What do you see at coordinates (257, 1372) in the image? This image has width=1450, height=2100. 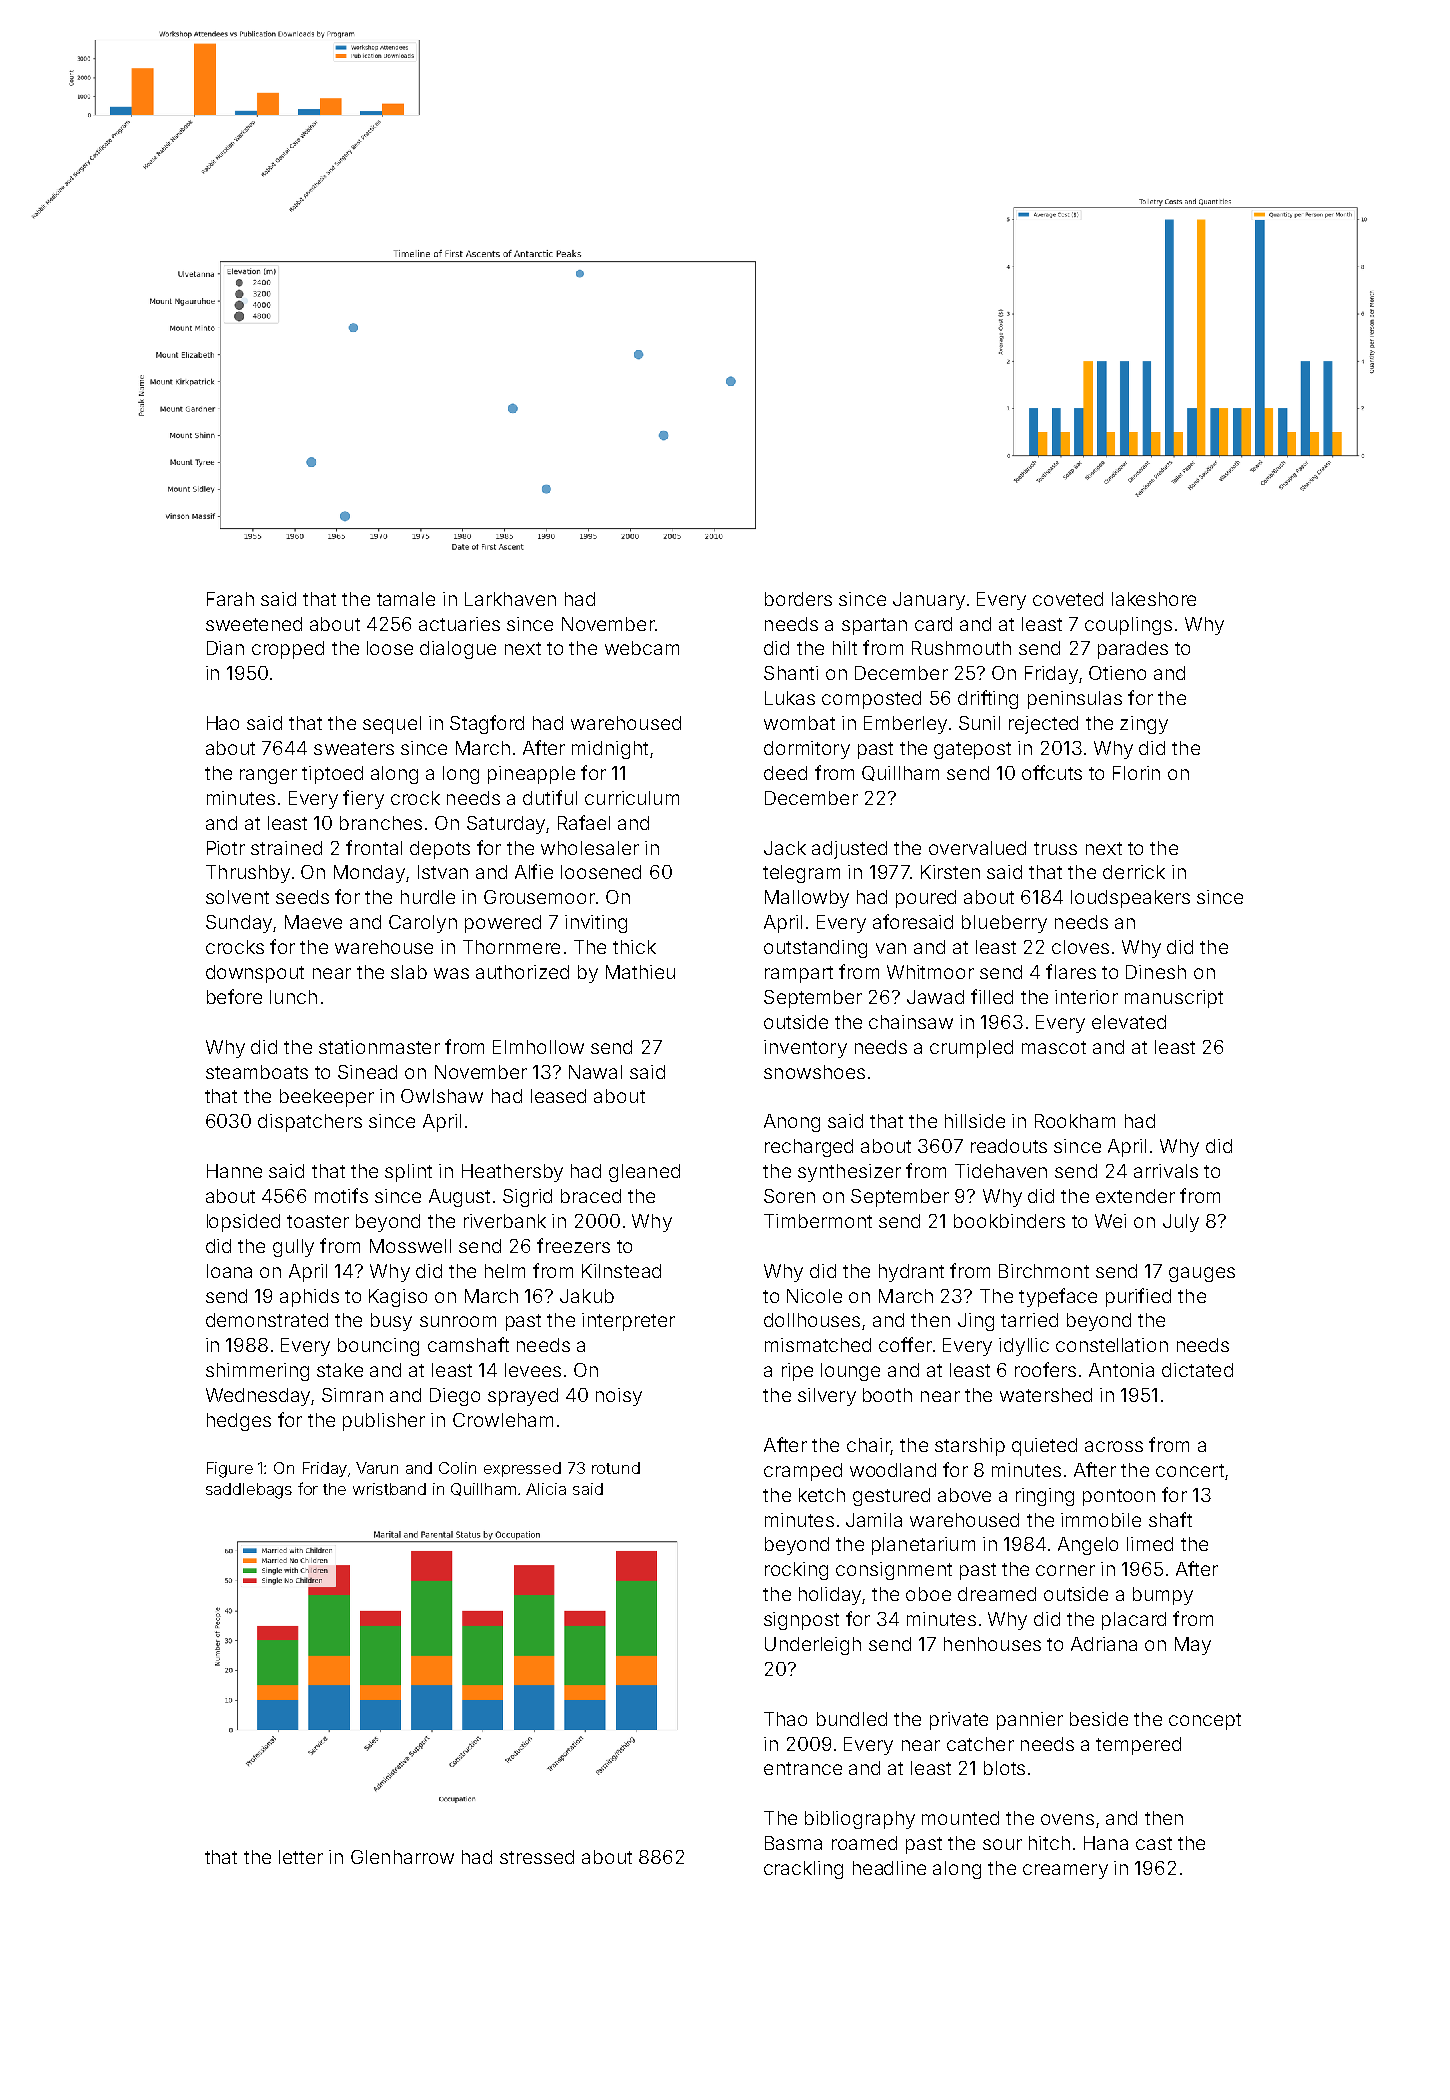 I see `shimmering` at bounding box center [257, 1372].
